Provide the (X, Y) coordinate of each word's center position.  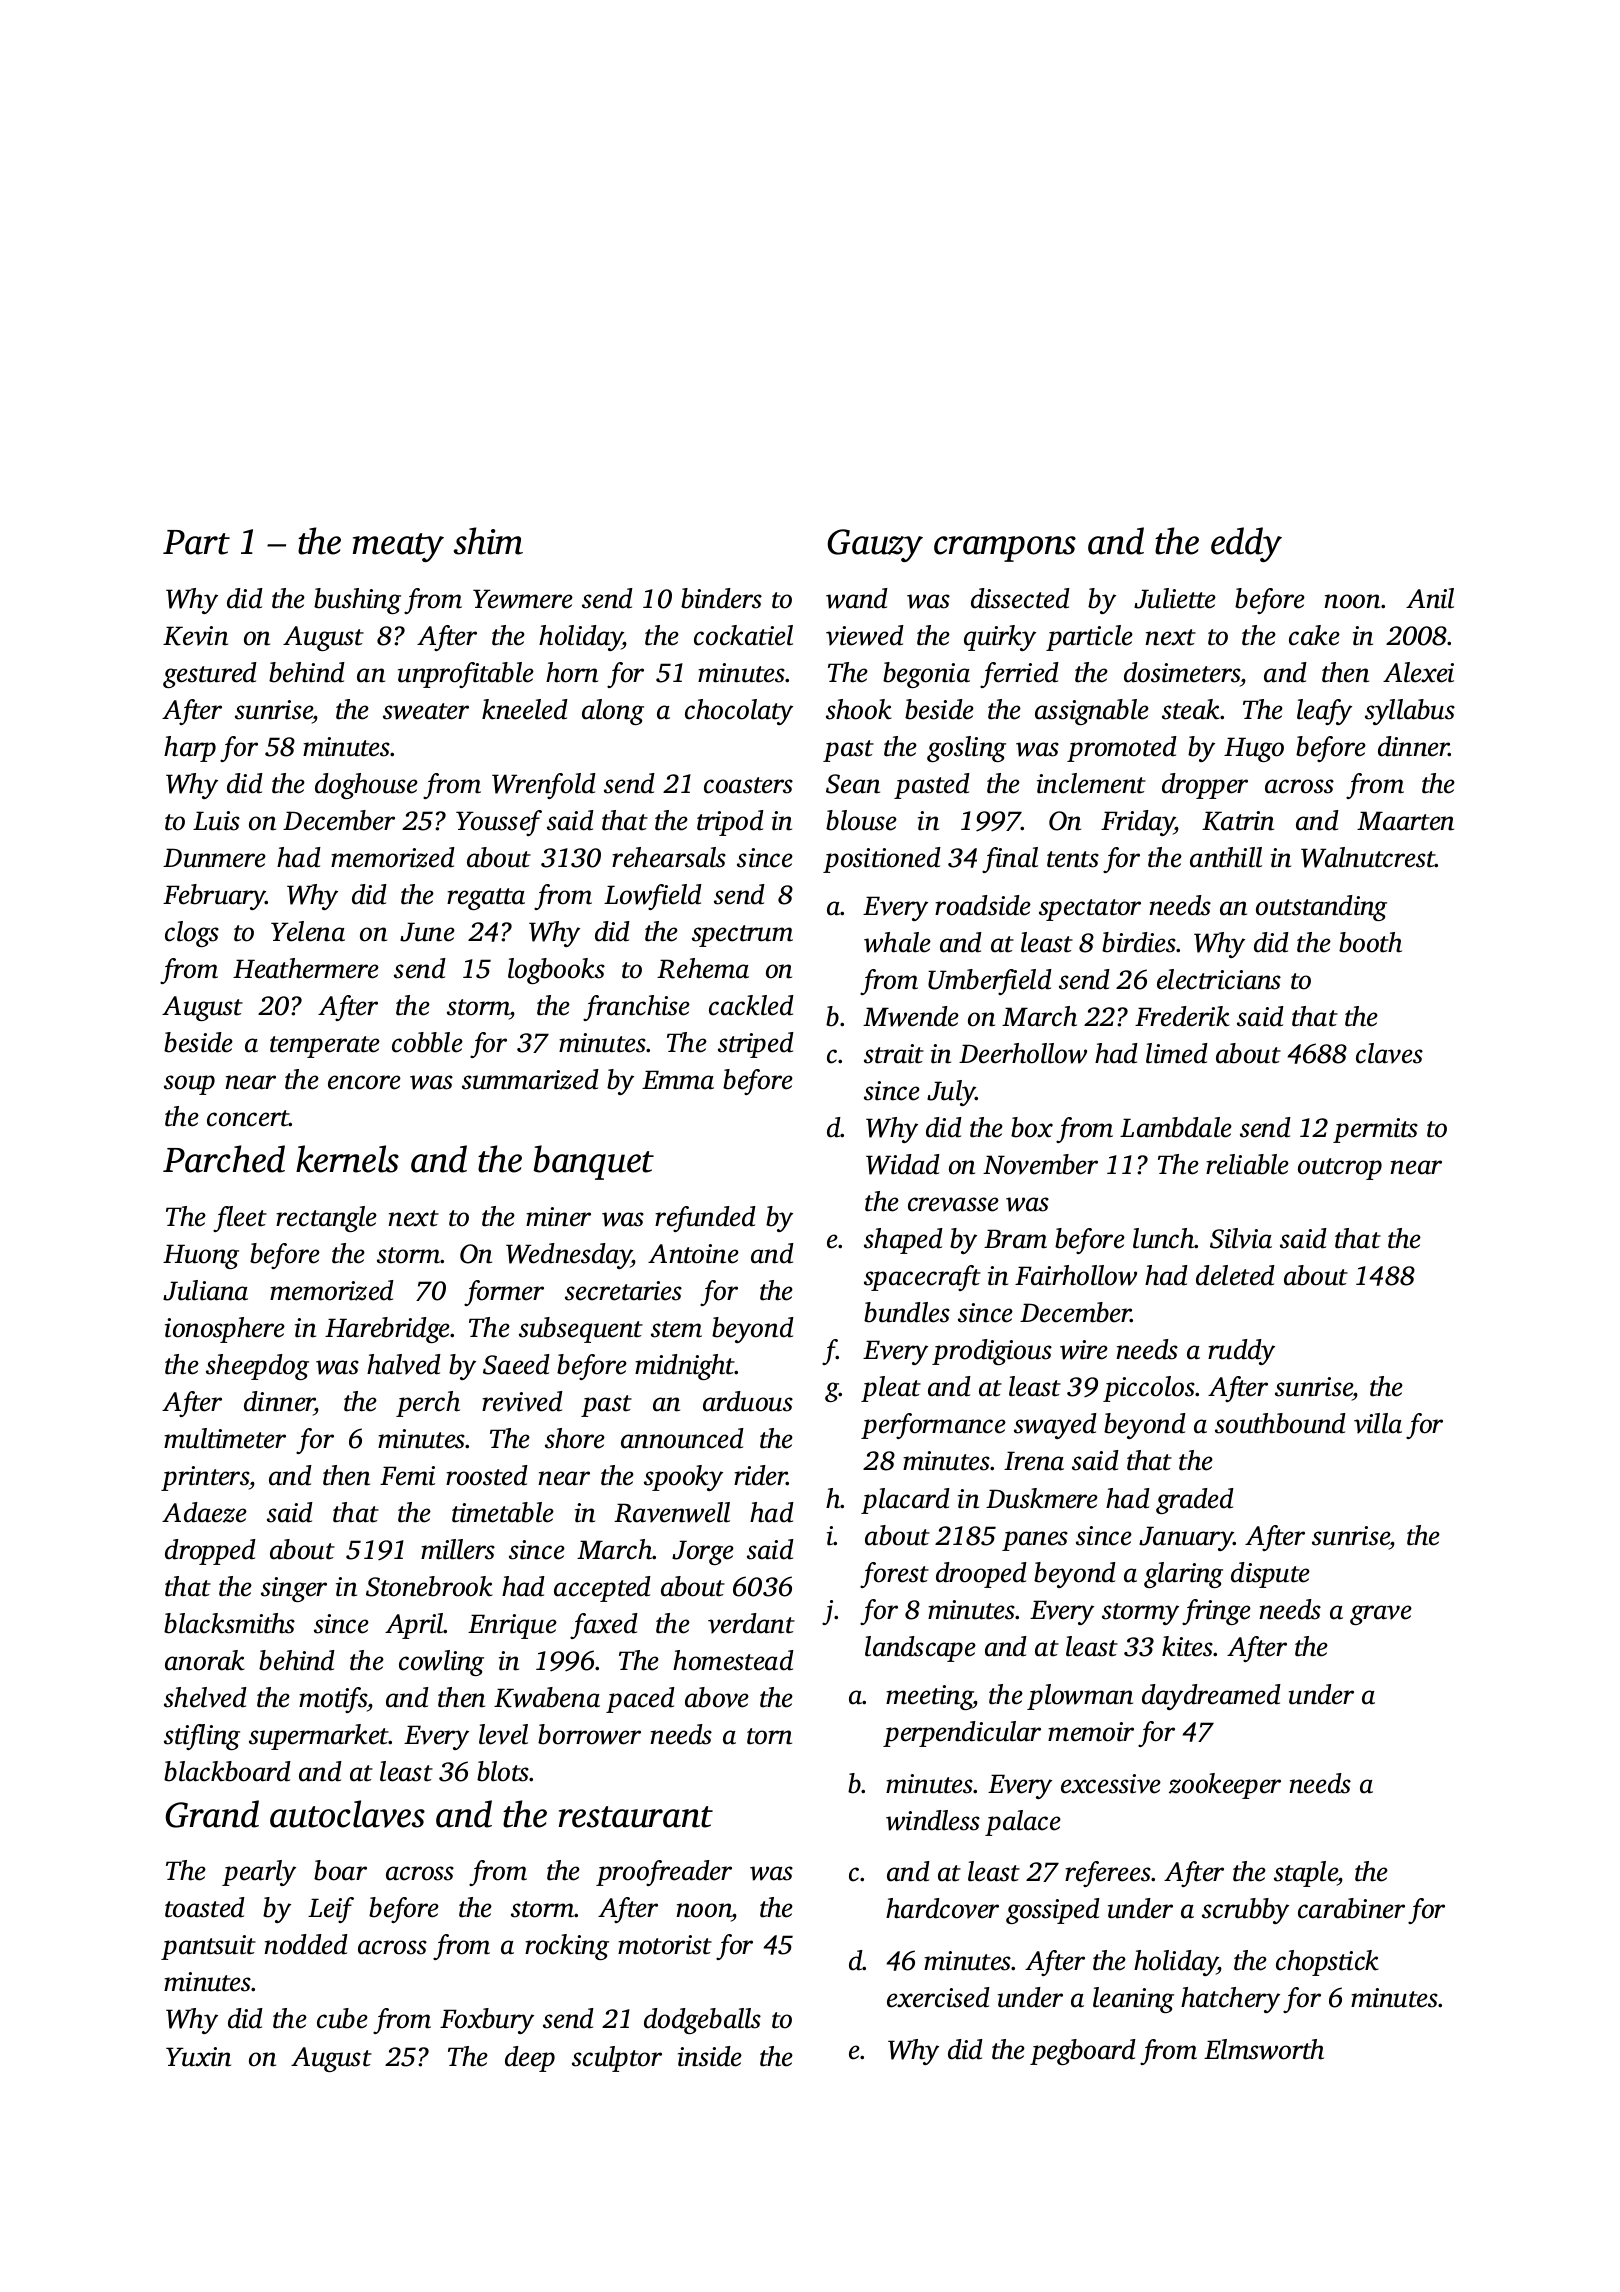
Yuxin (198, 2057)
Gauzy (875, 545)
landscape (920, 1649)
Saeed (516, 1364)
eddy (1246, 544)
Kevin (195, 636)
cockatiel (743, 635)
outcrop (1340, 1169)
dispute (1270, 1575)
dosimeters (1182, 672)
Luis (216, 821)
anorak (205, 1660)
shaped (903, 1241)
